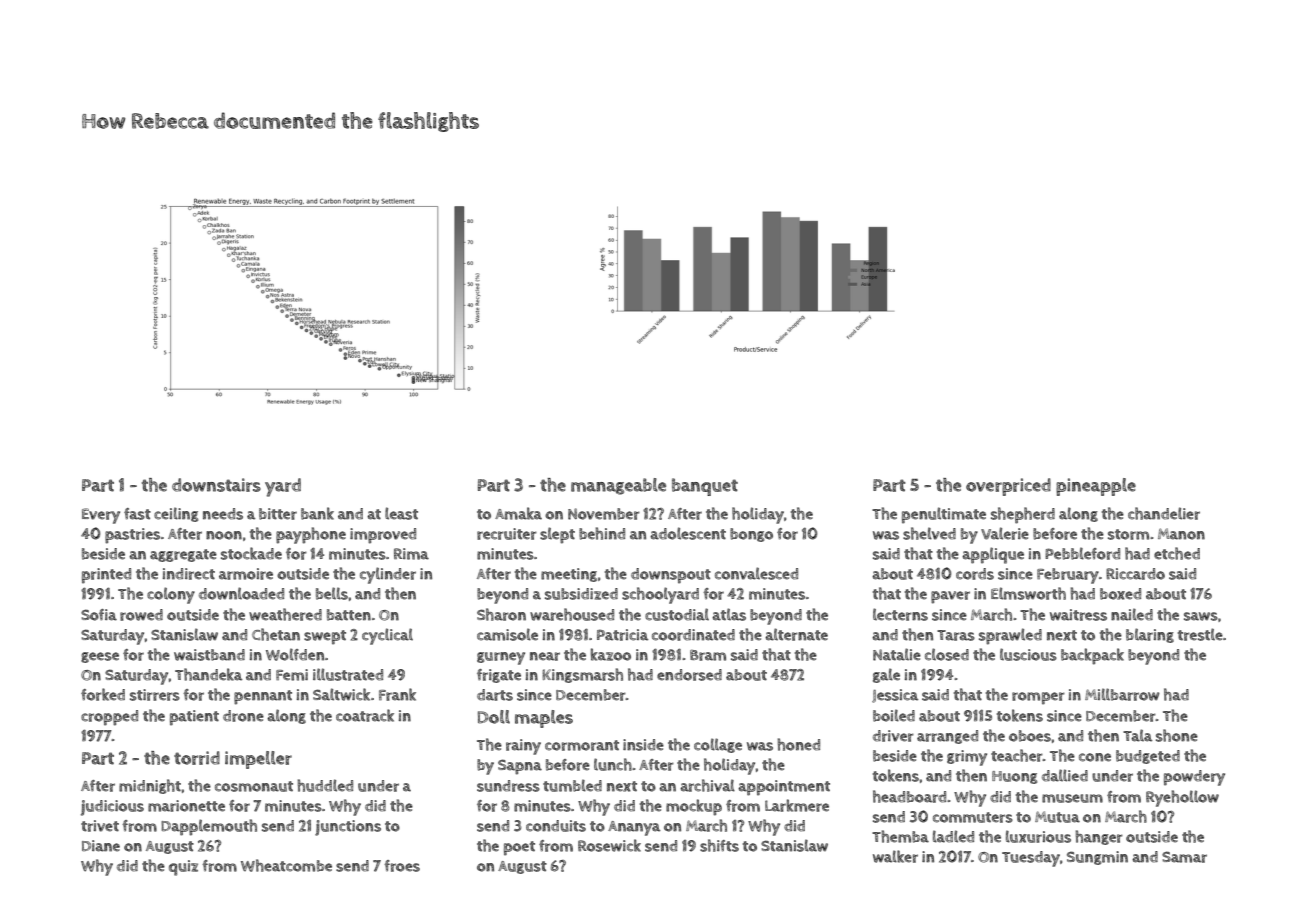  Describe the element at coordinates (183, 555) in the screenshot. I see `aggregate` at that location.
